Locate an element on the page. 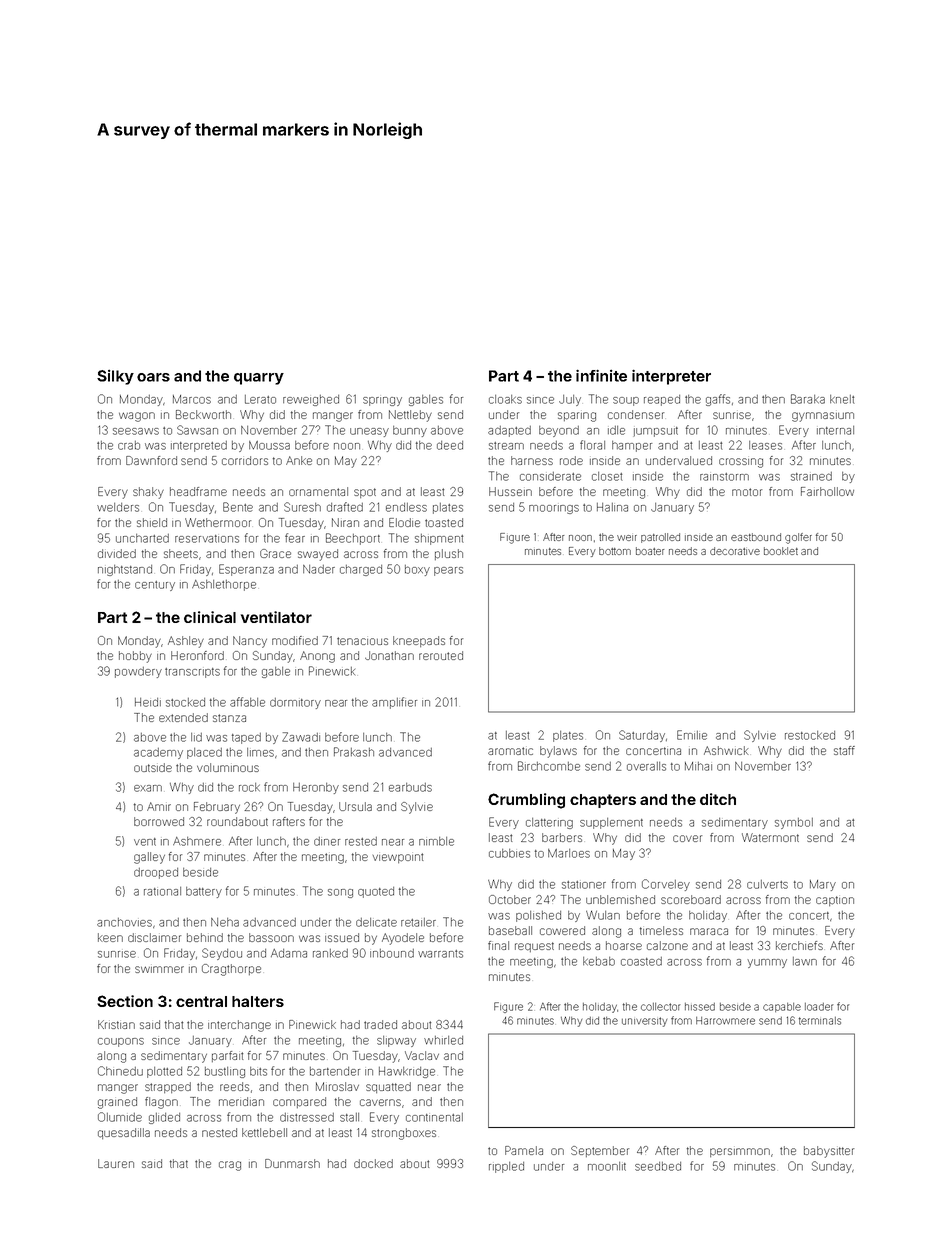 This image has height=1233, width=952. staff is located at coordinates (844, 750).
